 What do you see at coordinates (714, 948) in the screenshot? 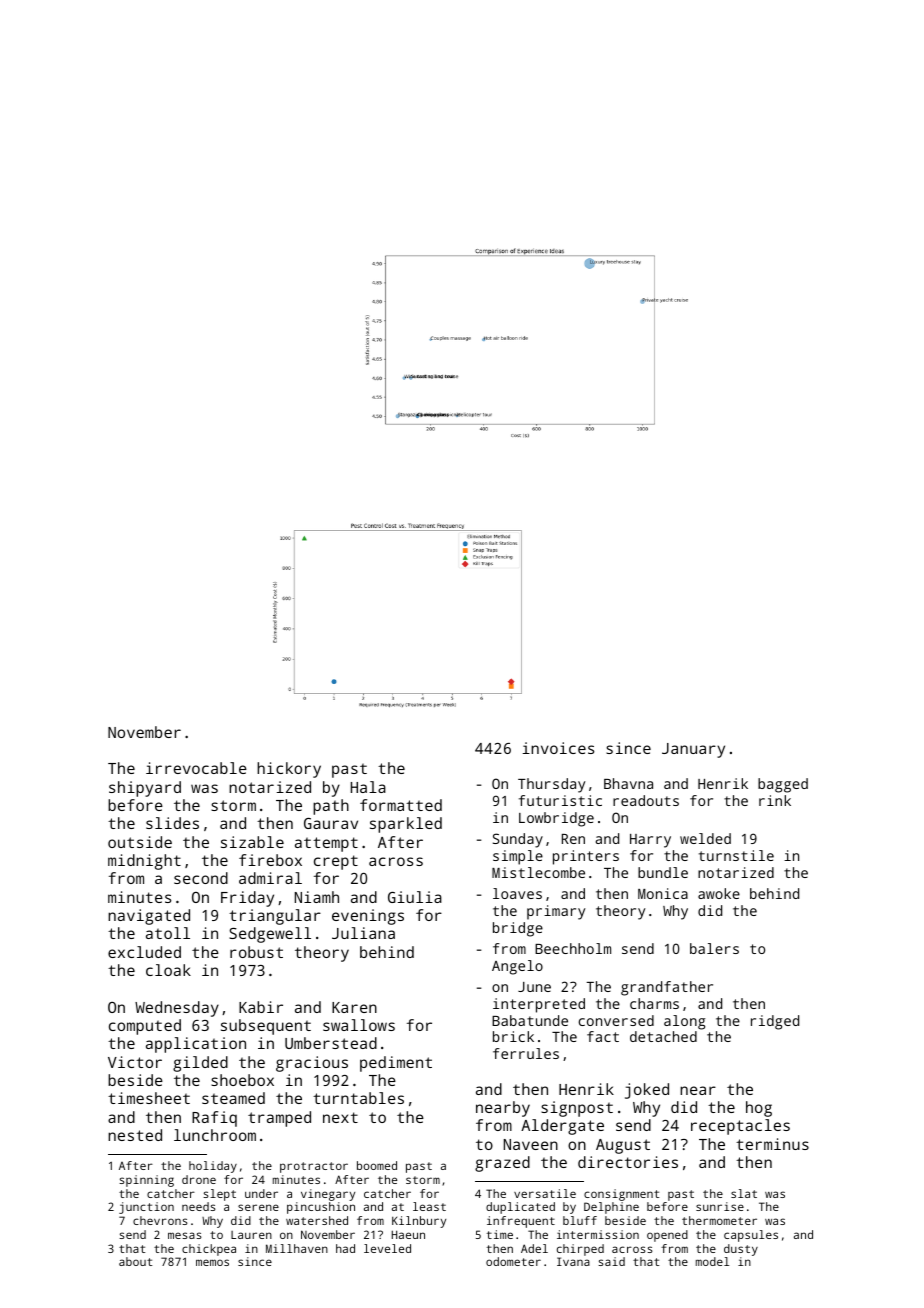
I see `balers` at bounding box center [714, 948].
